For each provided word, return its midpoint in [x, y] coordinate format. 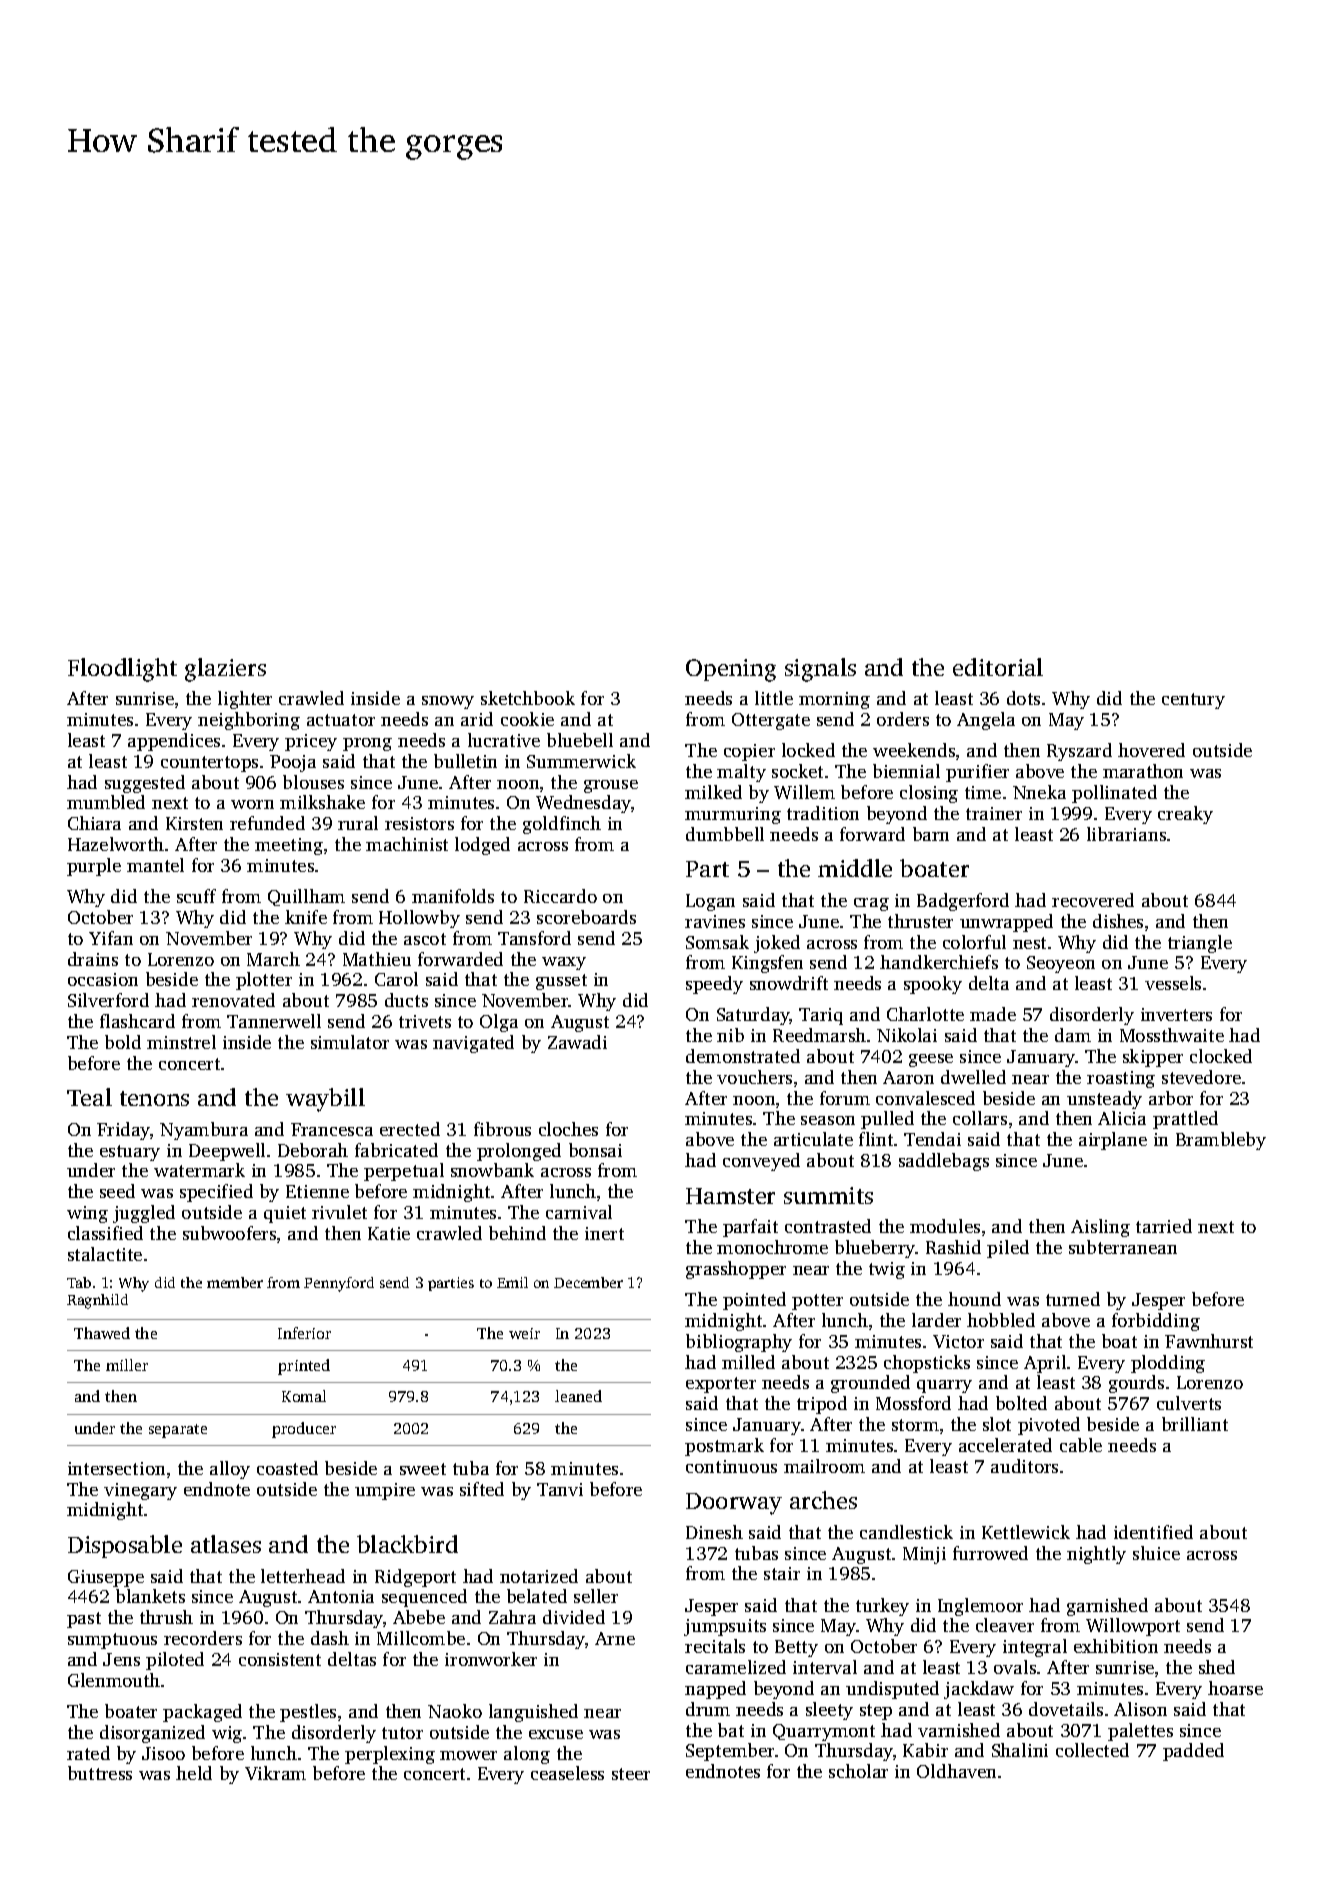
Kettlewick [1026, 1532]
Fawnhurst [1209, 1341]
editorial [998, 667]
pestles [308, 1713]
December [588, 1282]
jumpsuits [725, 1627]
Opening [731, 670]
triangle [1200, 944]
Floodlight [122, 670]
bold [123, 1042]
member [235, 1282]
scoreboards [586, 917]
